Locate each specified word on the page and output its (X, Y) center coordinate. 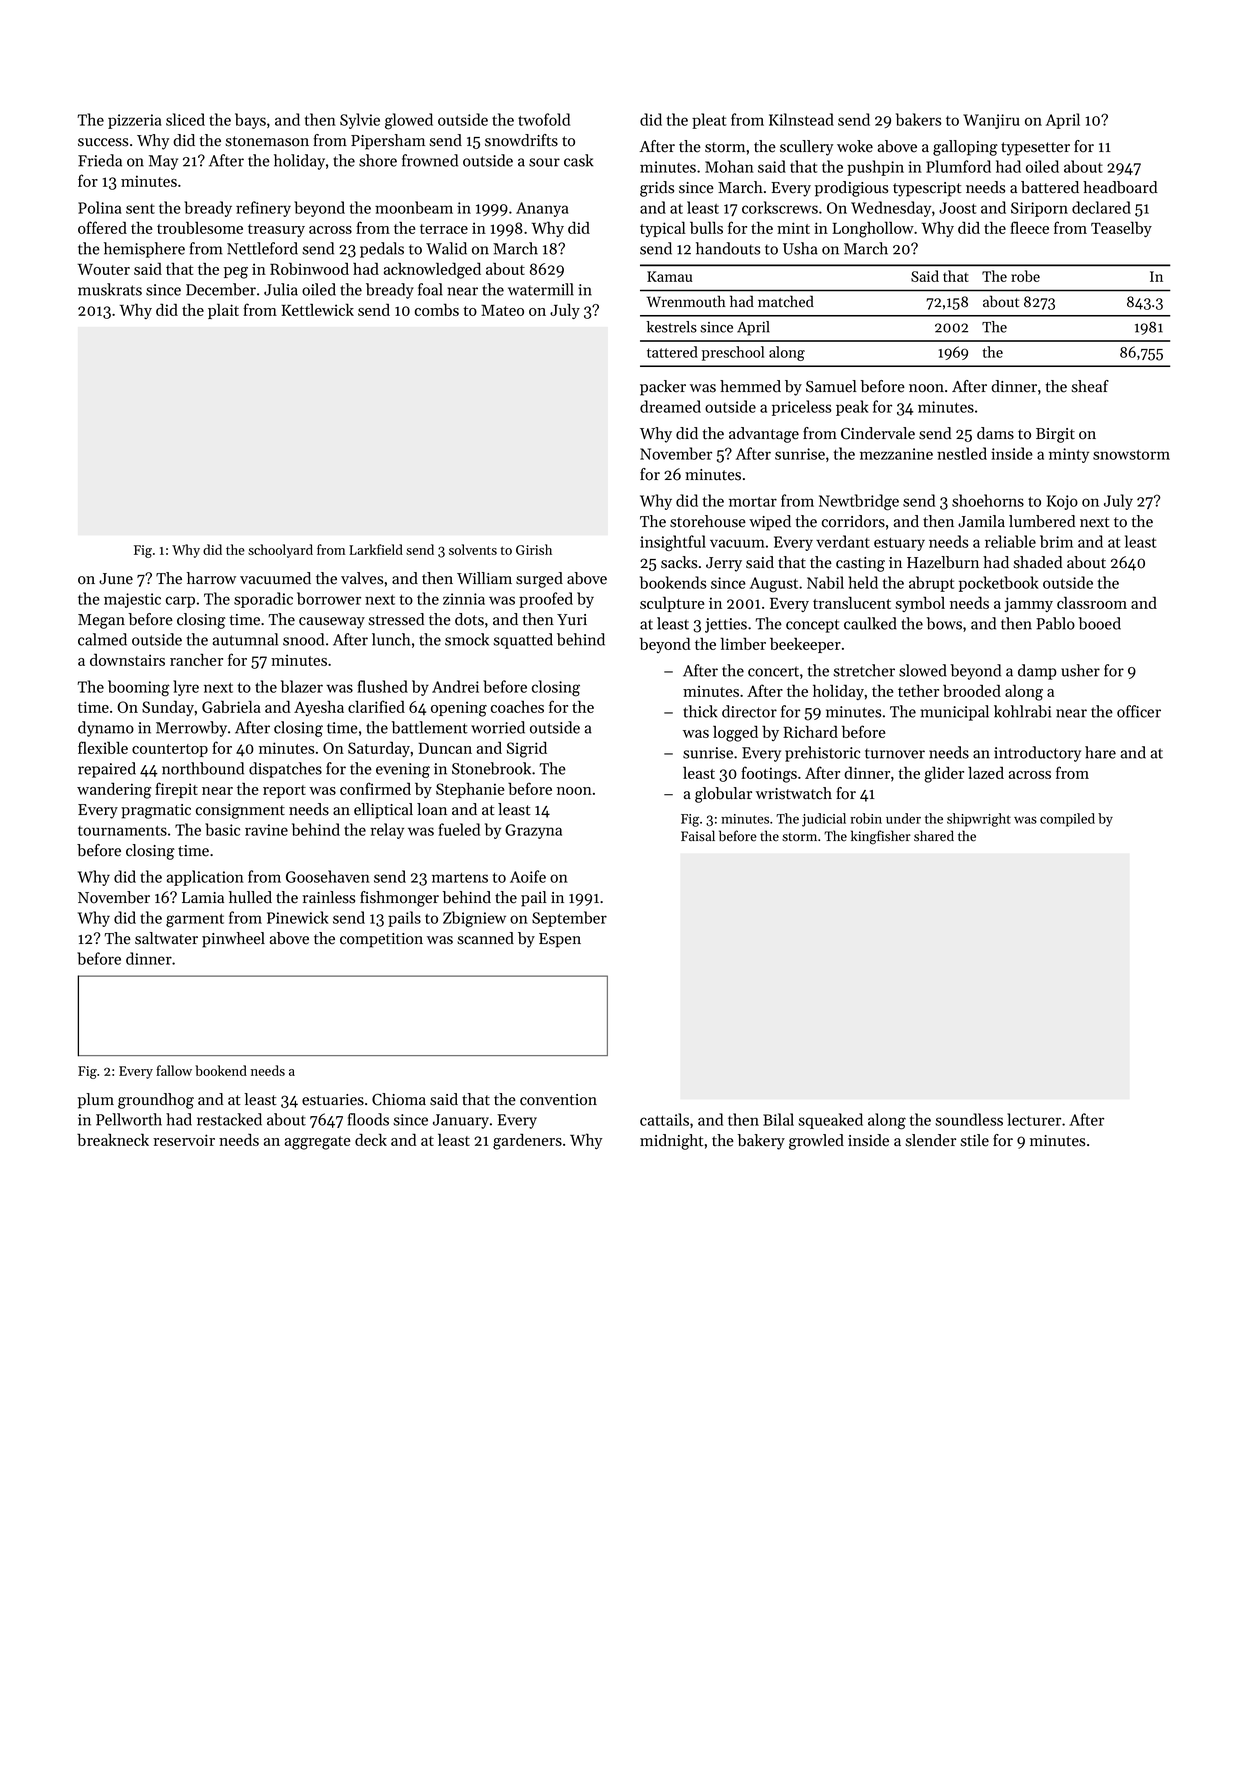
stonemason (267, 141)
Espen (560, 940)
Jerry (724, 564)
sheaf (1090, 386)
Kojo (1062, 502)
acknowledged (432, 270)
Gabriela (231, 706)
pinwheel (233, 940)
